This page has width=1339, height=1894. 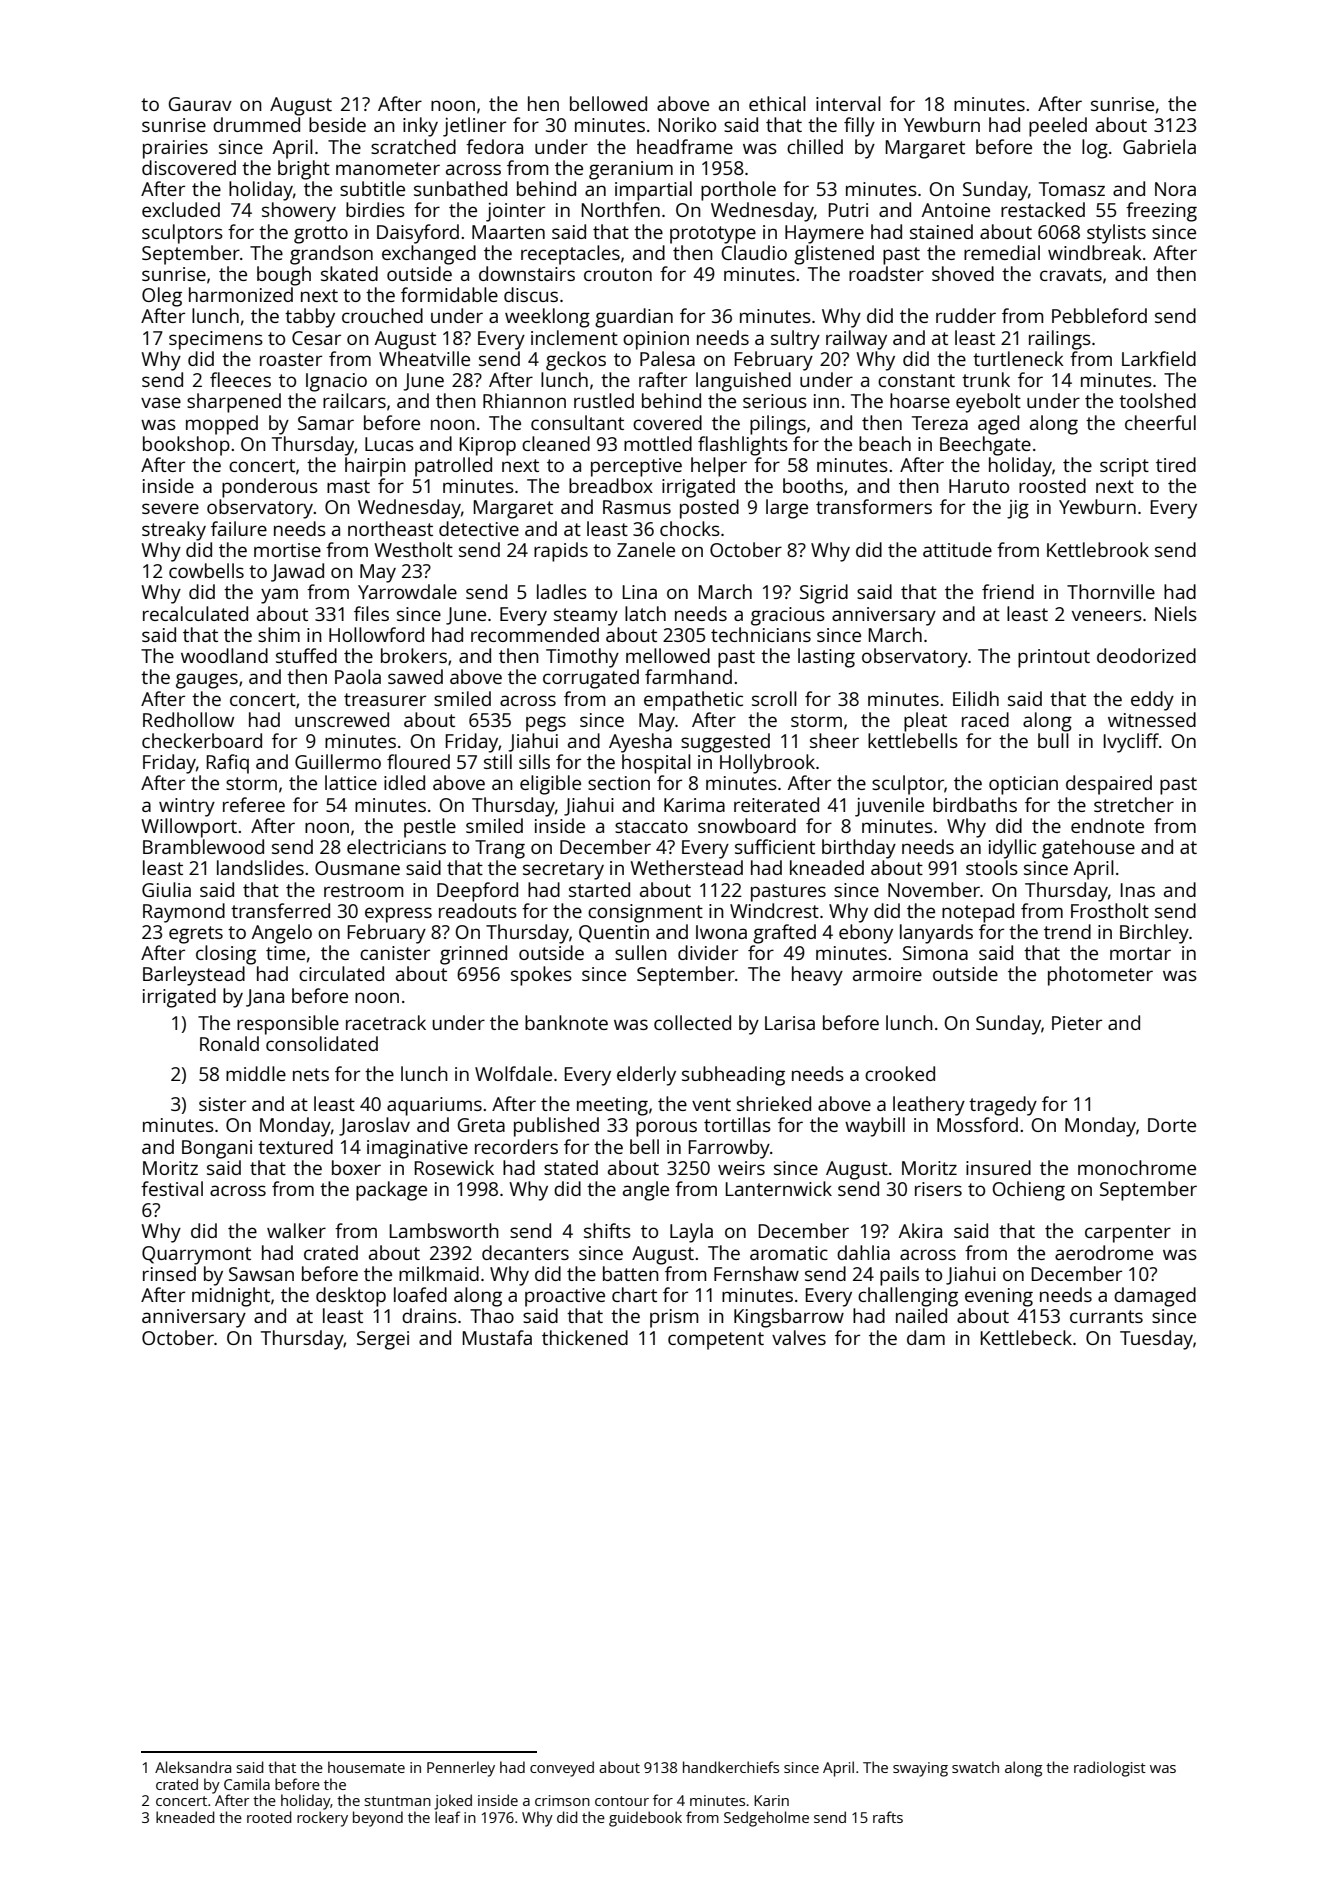 What do you see at coordinates (888, 1817) in the page?
I see `rafts` at bounding box center [888, 1817].
